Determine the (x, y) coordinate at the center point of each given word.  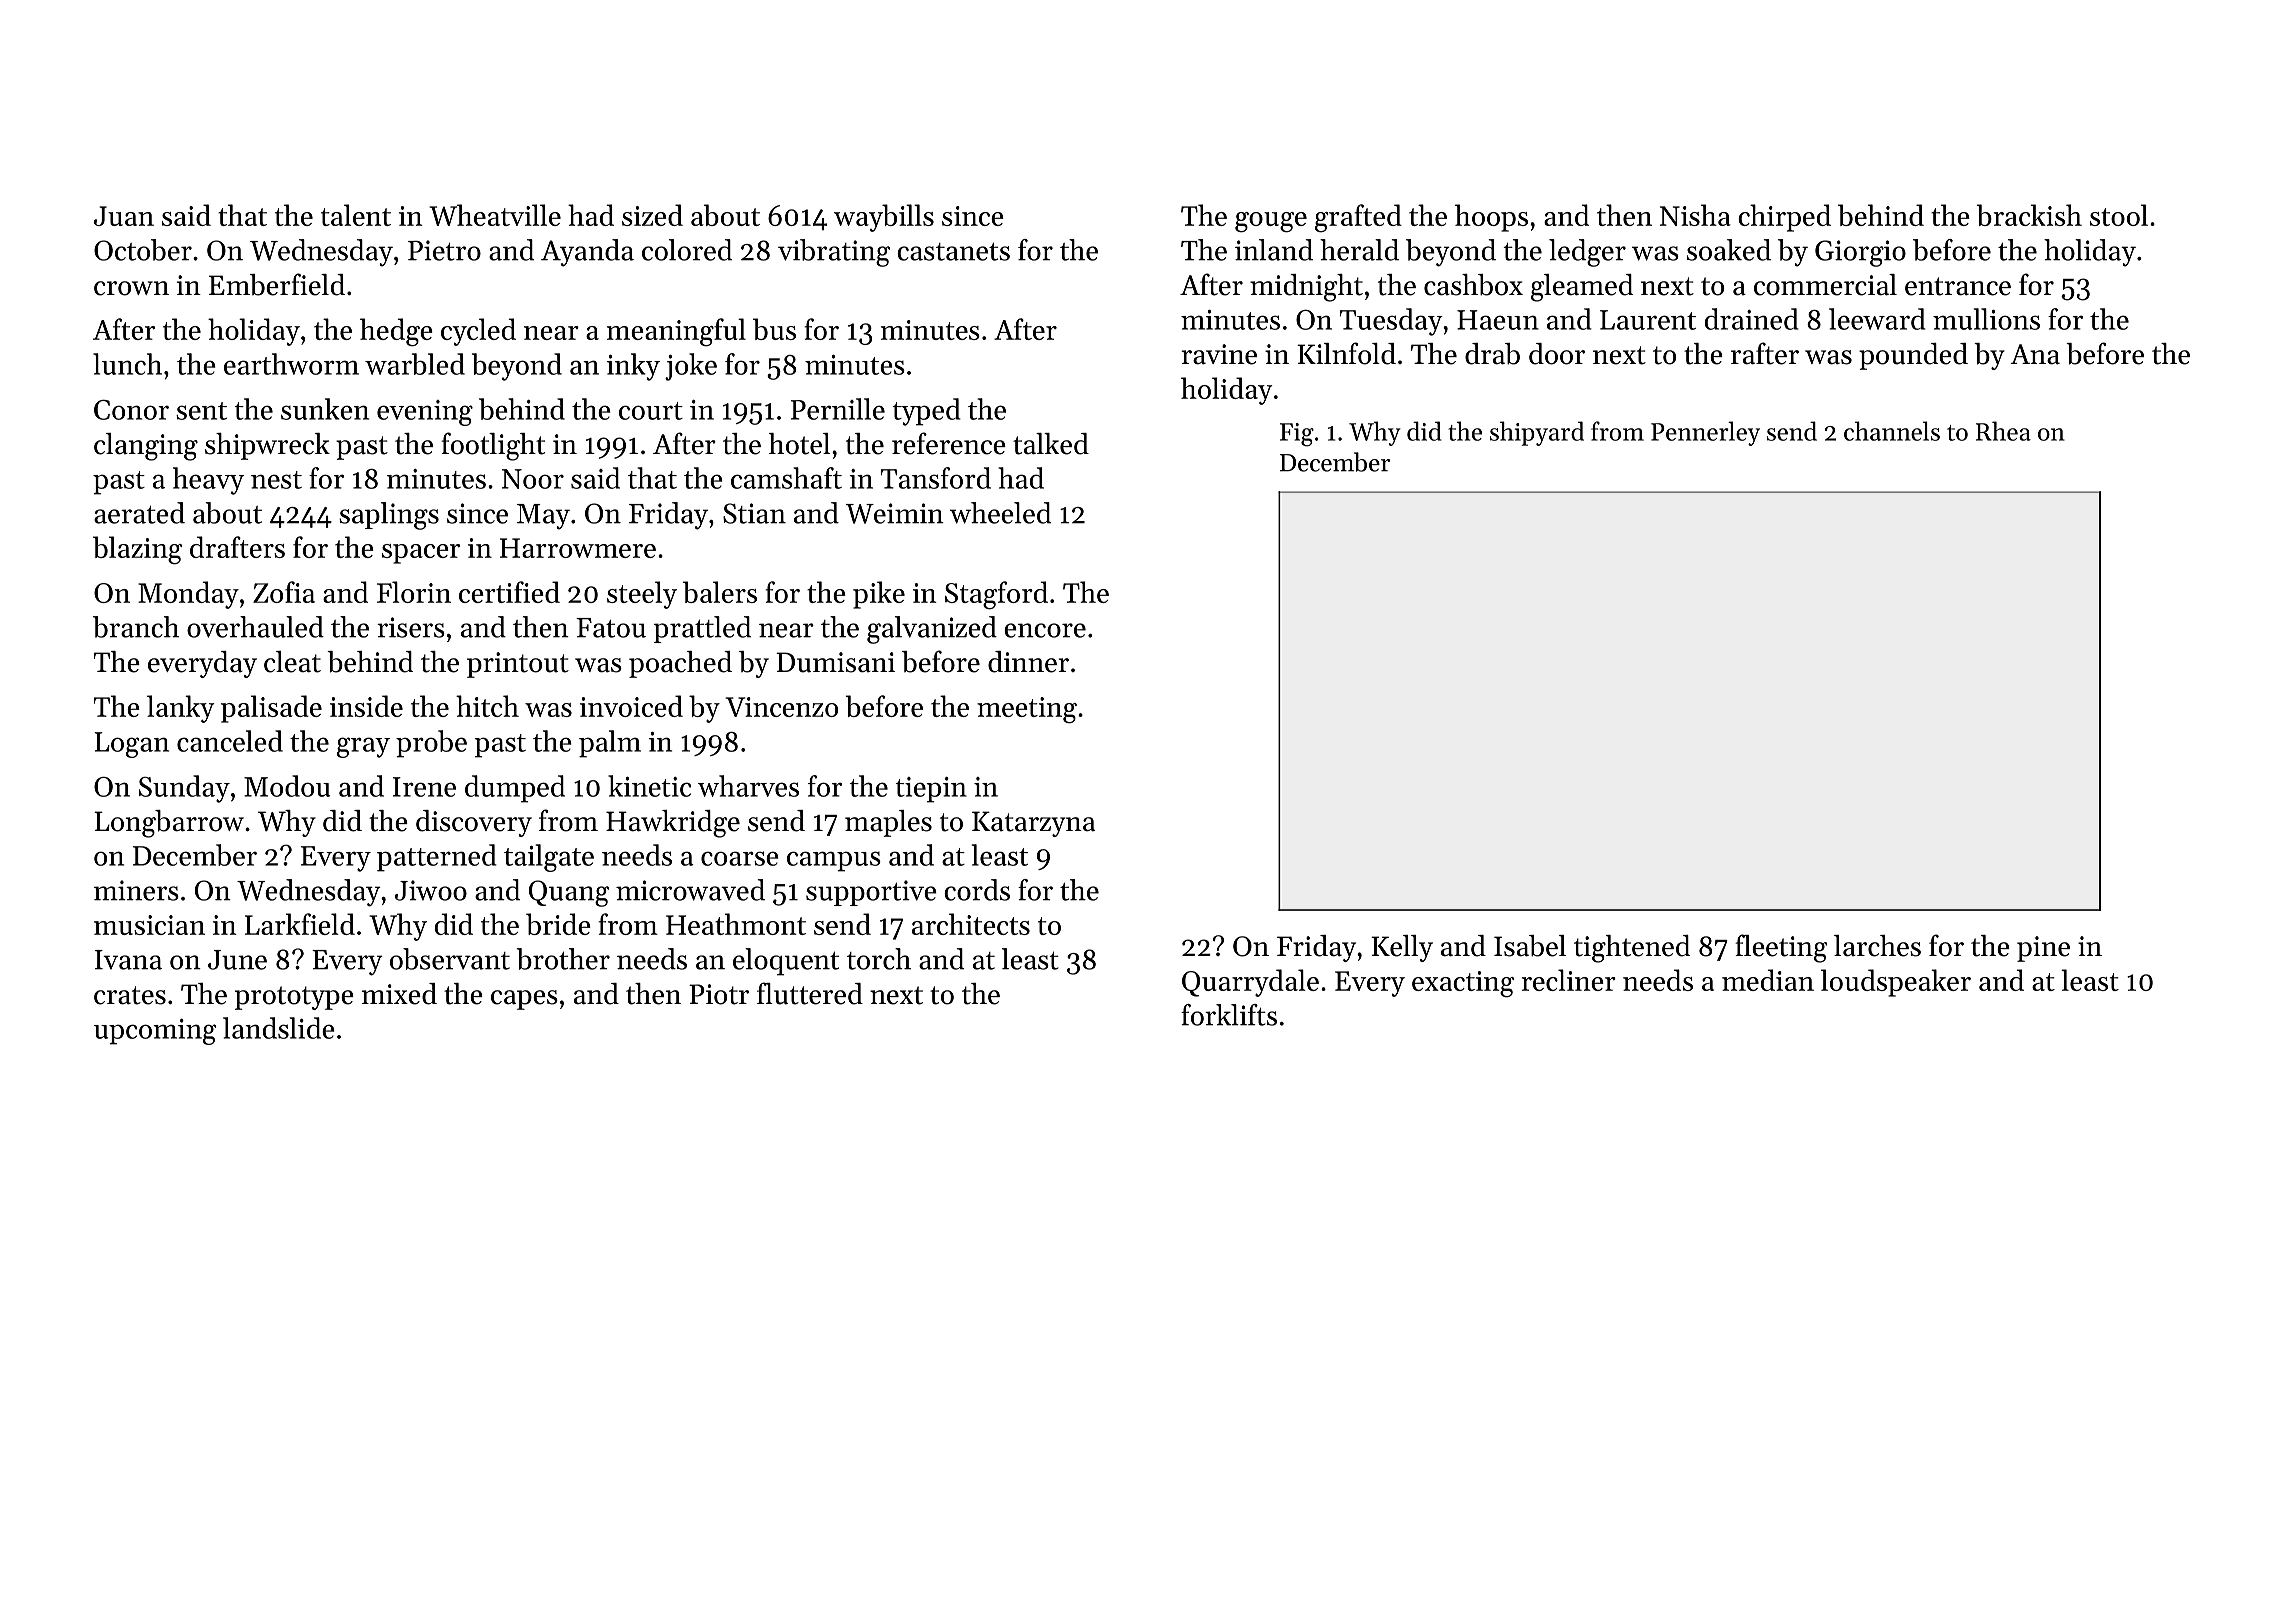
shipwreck (267, 446)
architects (971, 924)
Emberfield (277, 284)
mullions (1986, 319)
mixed (399, 994)
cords (977, 890)
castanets (953, 252)
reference (949, 443)
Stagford (996, 595)
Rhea (2003, 431)
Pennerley (1705, 433)
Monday (188, 595)
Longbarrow (169, 824)
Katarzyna (1033, 824)
